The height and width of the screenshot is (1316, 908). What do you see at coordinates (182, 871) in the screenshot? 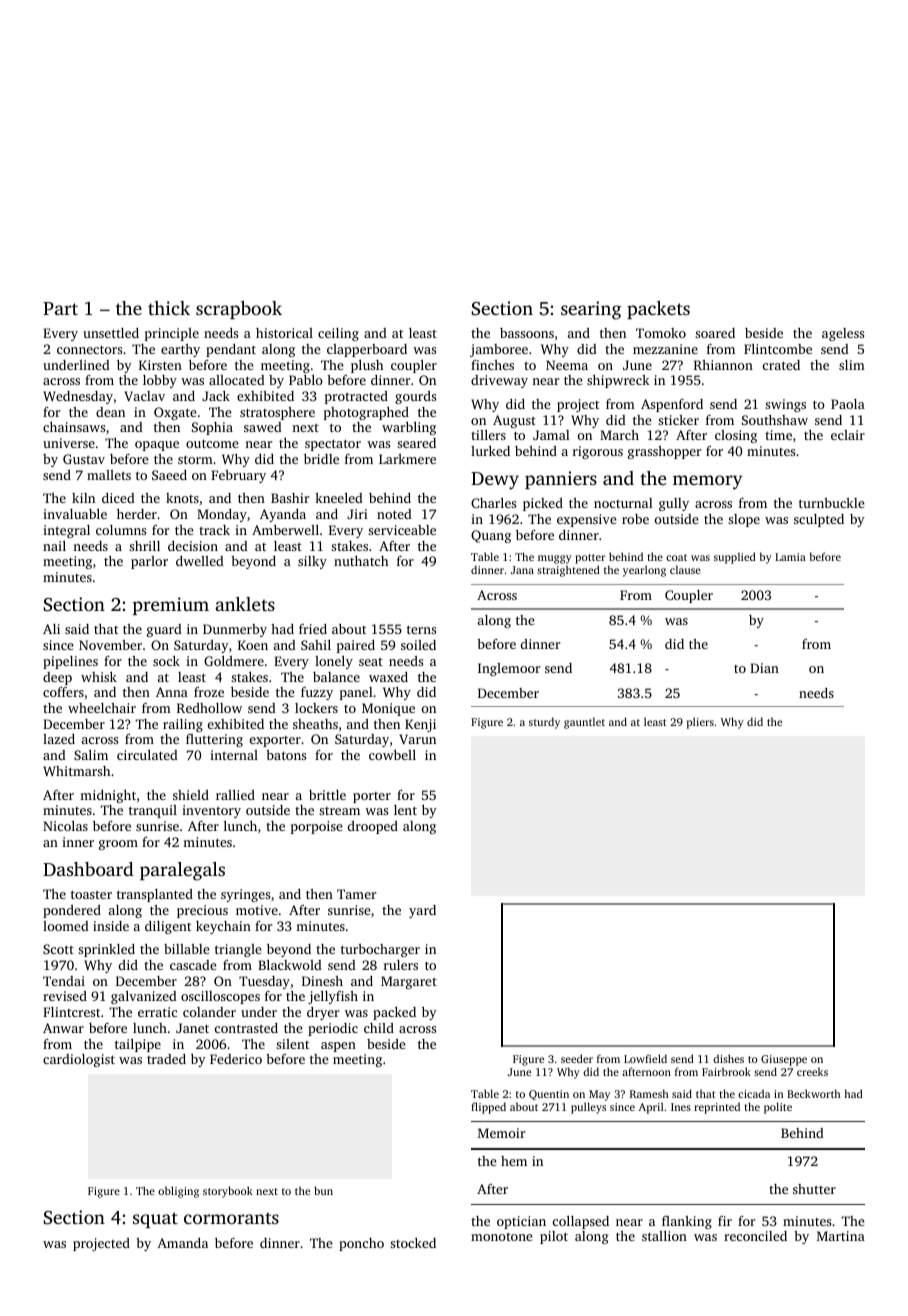
I see `paralegals` at bounding box center [182, 871].
